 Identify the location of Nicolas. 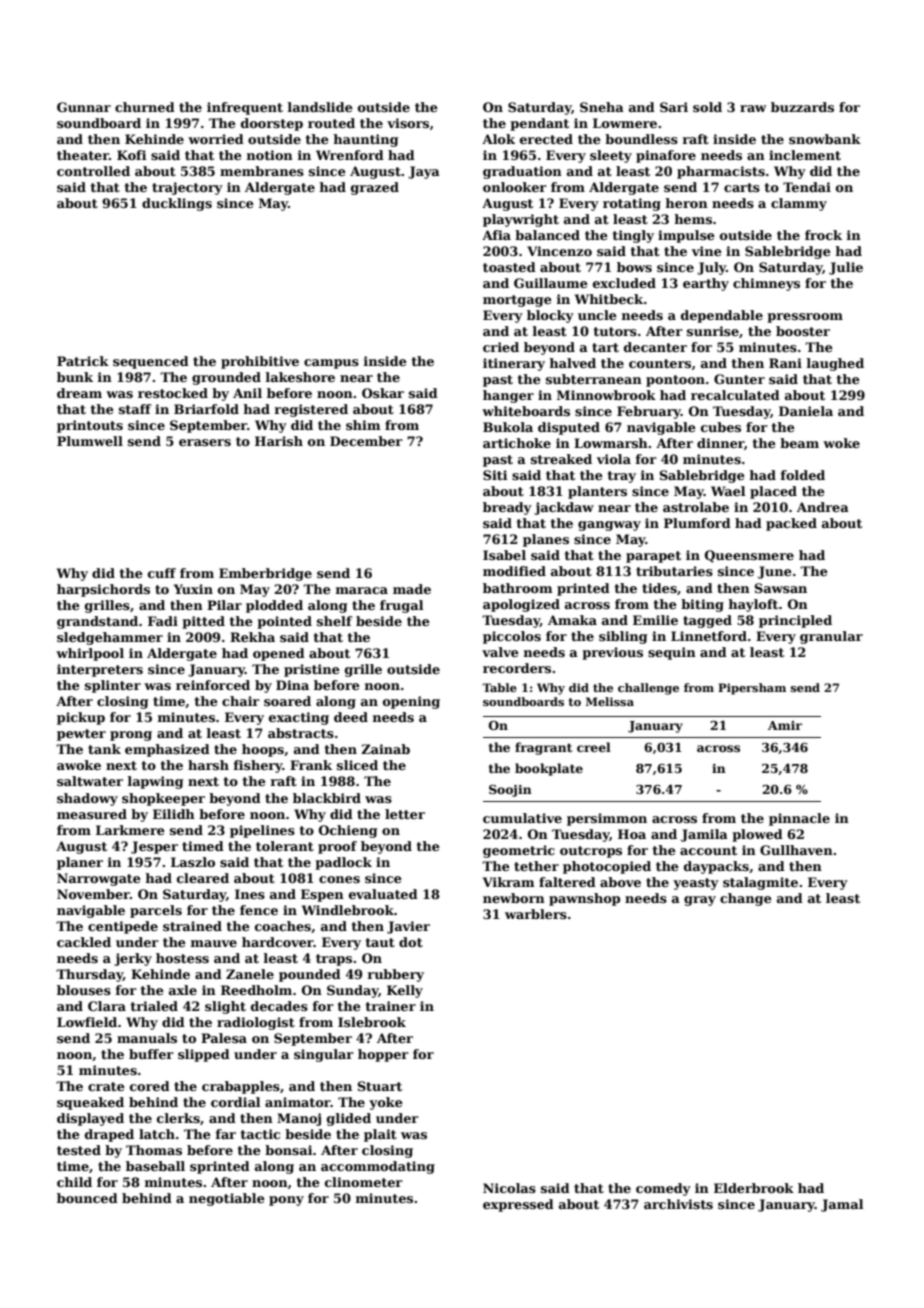
(509, 1188).
